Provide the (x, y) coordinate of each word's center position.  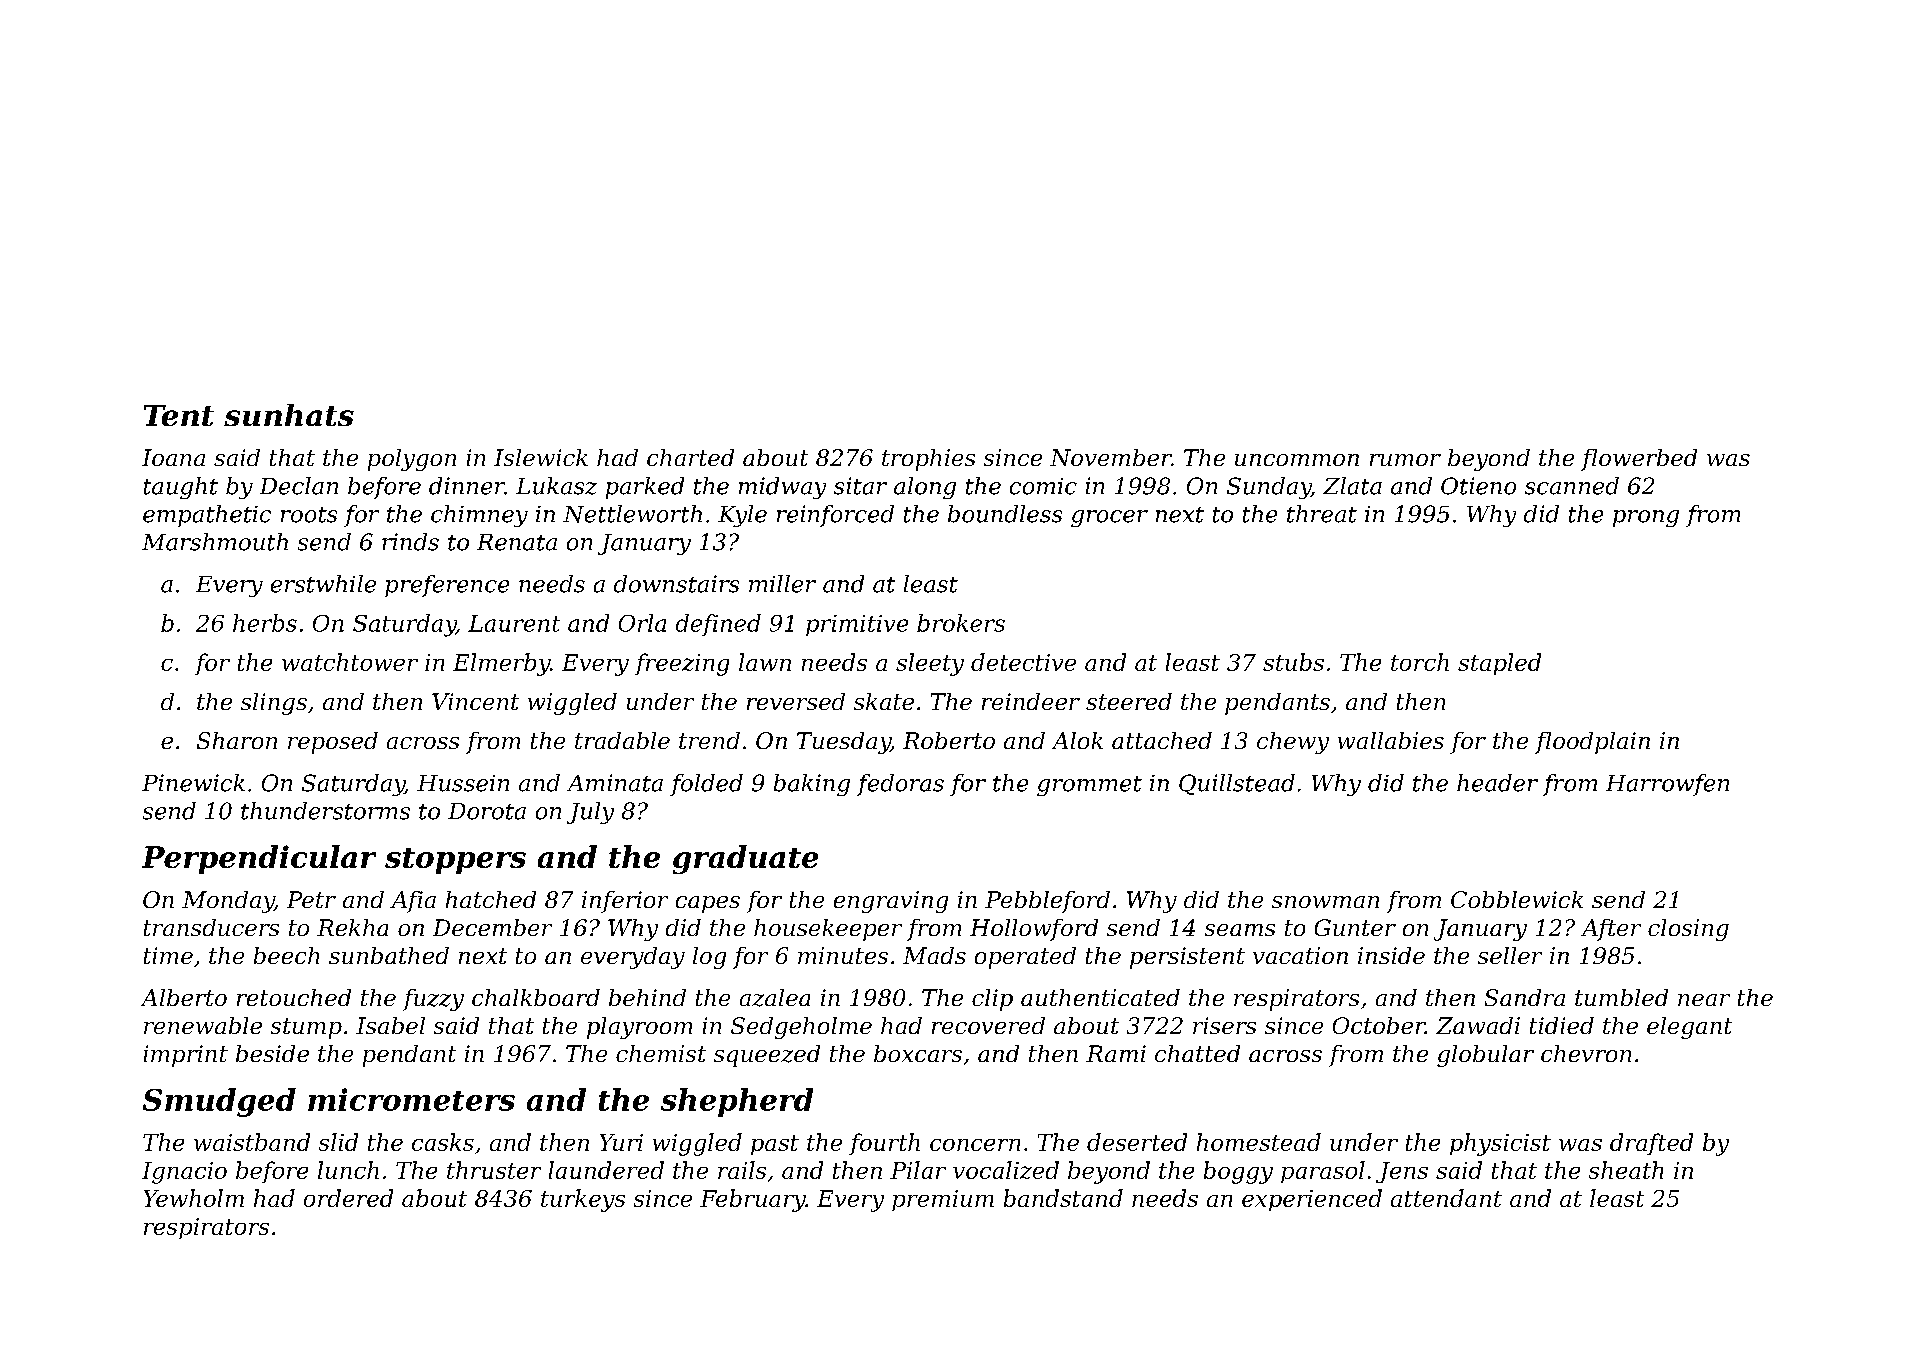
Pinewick (193, 783)
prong (1646, 518)
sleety (930, 664)
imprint (186, 1056)
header (1497, 783)
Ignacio (184, 1173)
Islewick (541, 457)
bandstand (1063, 1198)
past (775, 1145)
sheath (1626, 1170)
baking (812, 785)
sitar (860, 486)
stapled (1499, 664)
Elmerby (501, 664)
